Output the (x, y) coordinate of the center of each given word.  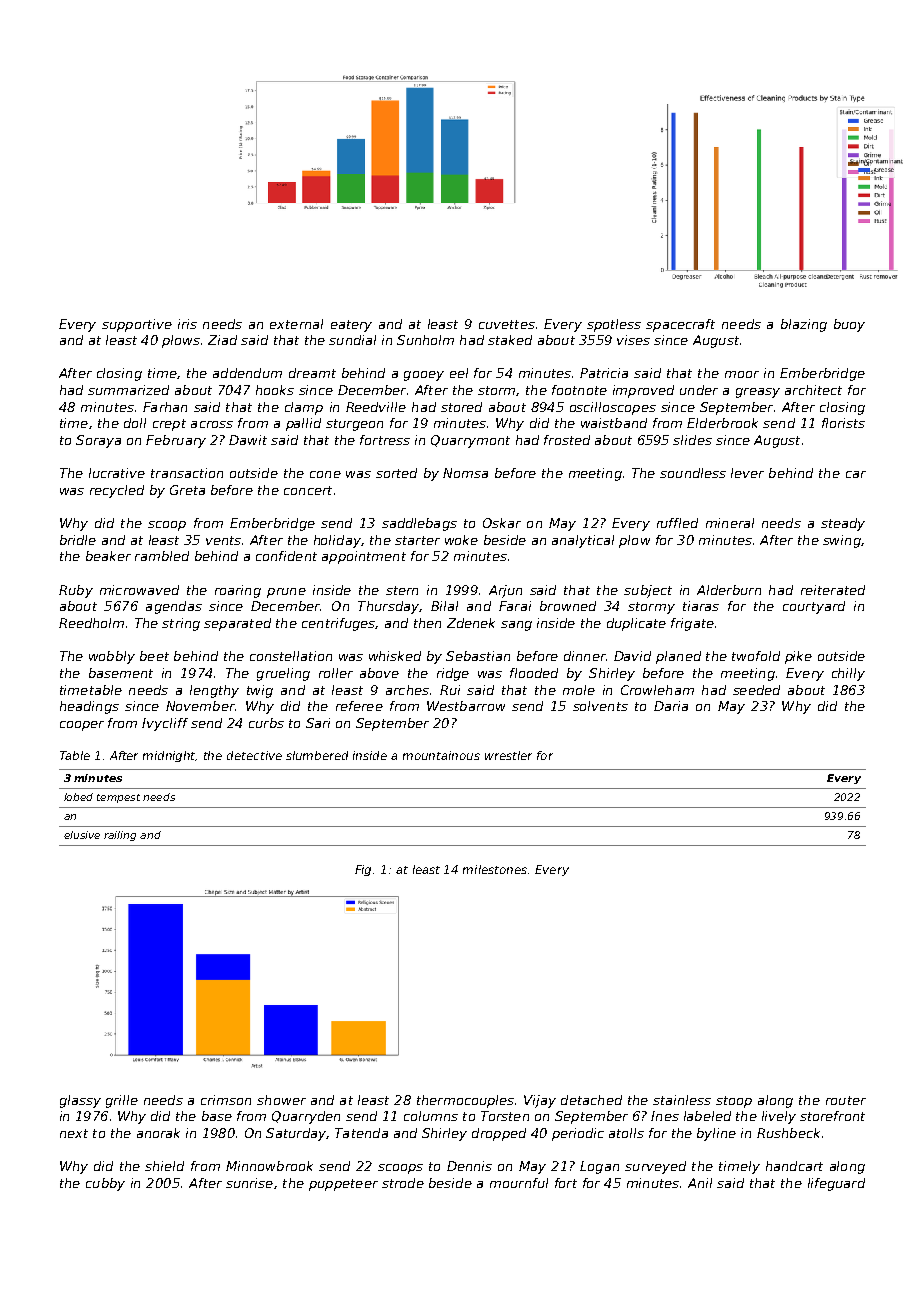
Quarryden (306, 1117)
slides (692, 440)
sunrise (249, 1183)
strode (403, 1183)
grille (122, 1101)
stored (461, 407)
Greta (187, 490)
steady (843, 524)
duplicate (636, 624)
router (846, 1100)
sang (516, 626)
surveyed (655, 1167)
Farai (515, 606)
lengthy (214, 691)
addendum (247, 373)
